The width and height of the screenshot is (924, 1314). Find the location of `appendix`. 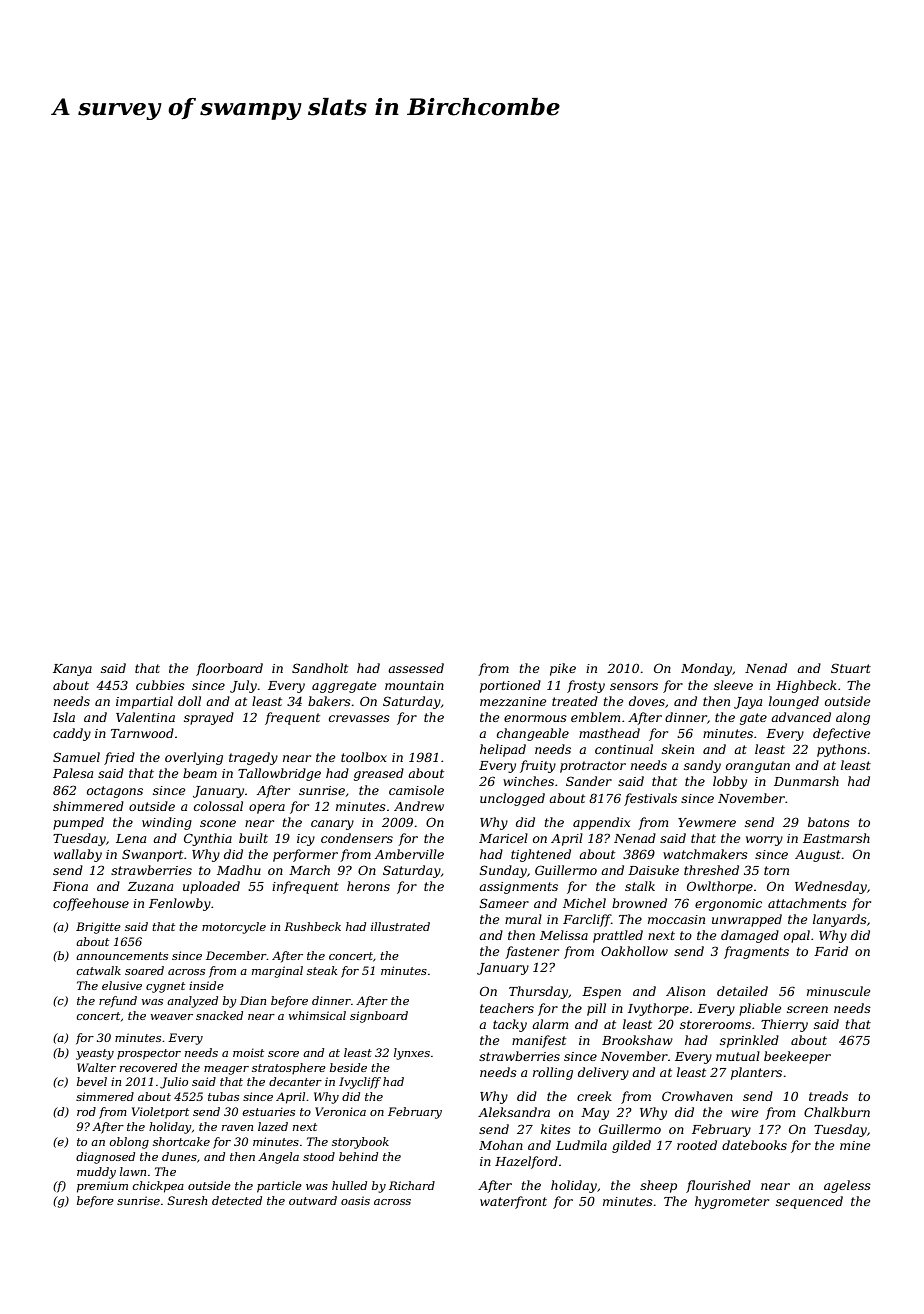

appendix is located at coordinates (601, 823).
